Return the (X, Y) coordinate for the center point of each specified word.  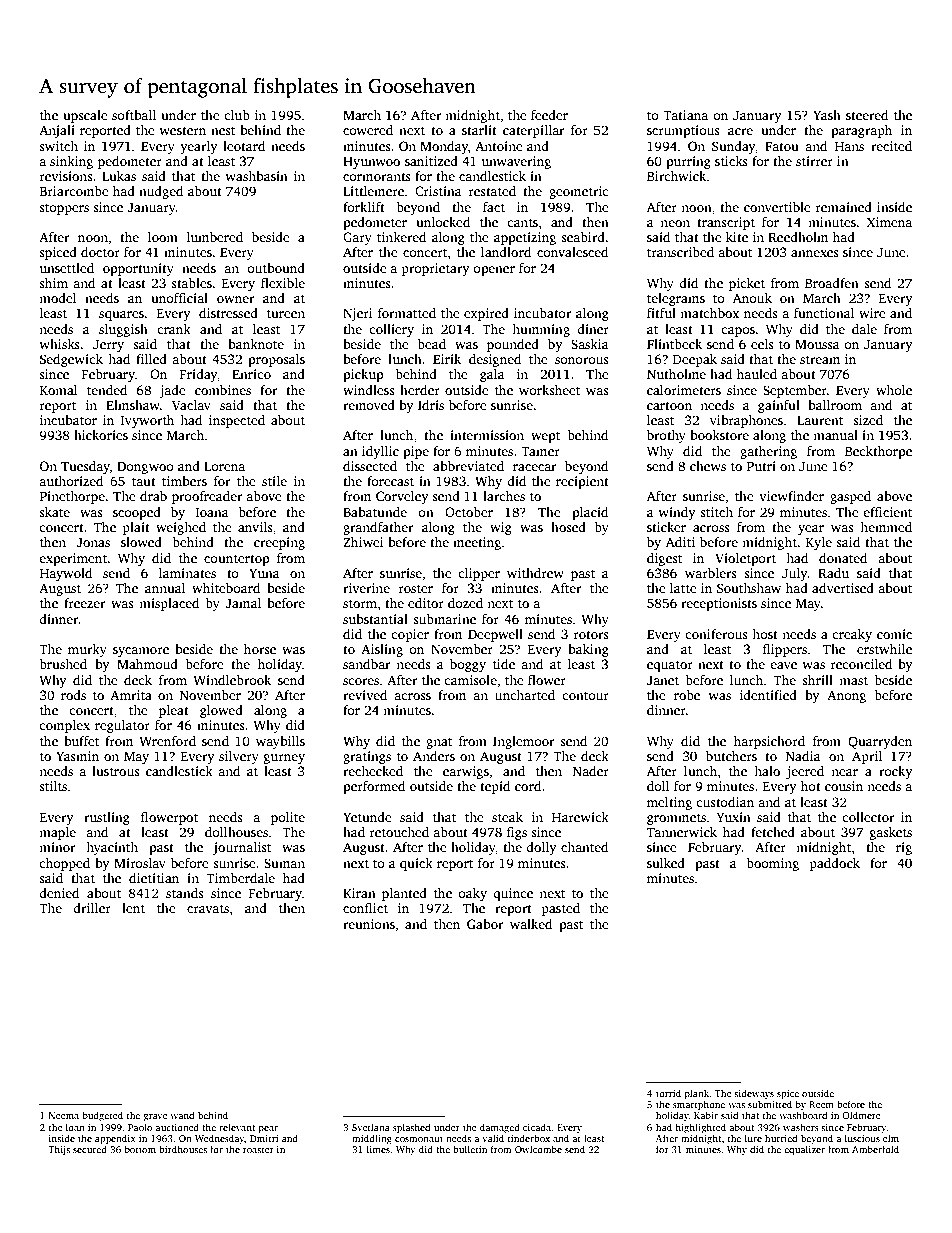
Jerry (108, 346)
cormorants (377, 177)
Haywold (66, 574)
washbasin (256, 176)
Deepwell (495, 635)
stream (820, 360)
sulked (666, 863)
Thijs (59, 1150)
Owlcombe (538, 1149)
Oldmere (861, 1115)
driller (92, 908)
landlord (506, 252)
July (795, 574)
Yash (827, 115)
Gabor (485, 924)
